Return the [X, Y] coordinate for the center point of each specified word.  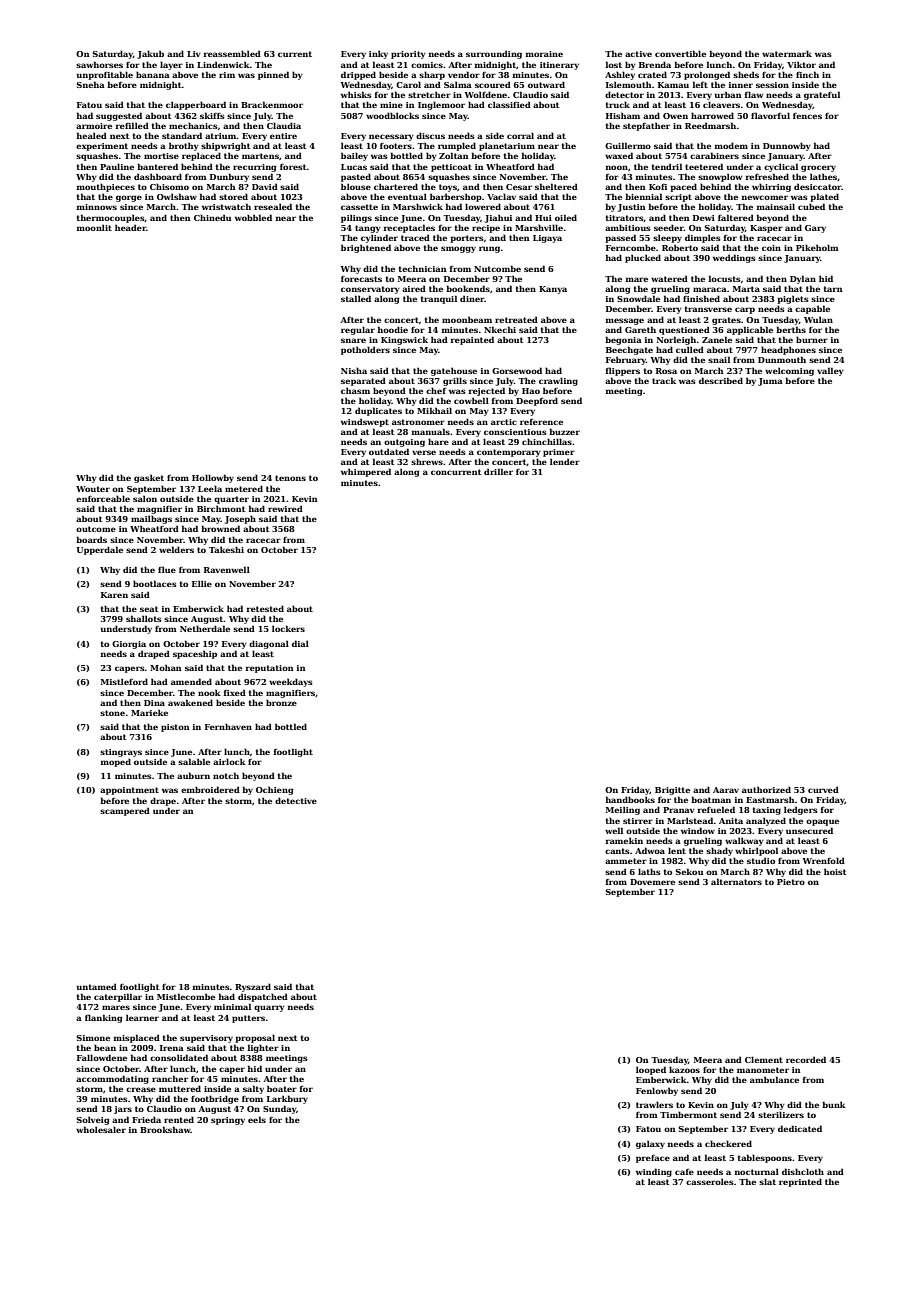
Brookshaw [165, 1129]
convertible [680, 53]
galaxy [650, 1144]
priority [408, 55]
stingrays [121, 753]
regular [358, 330]
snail [719, 359]
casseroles [710, 1181]
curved [823, 789]
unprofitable [105, 75]
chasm [355, 390]
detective [296, 800]
